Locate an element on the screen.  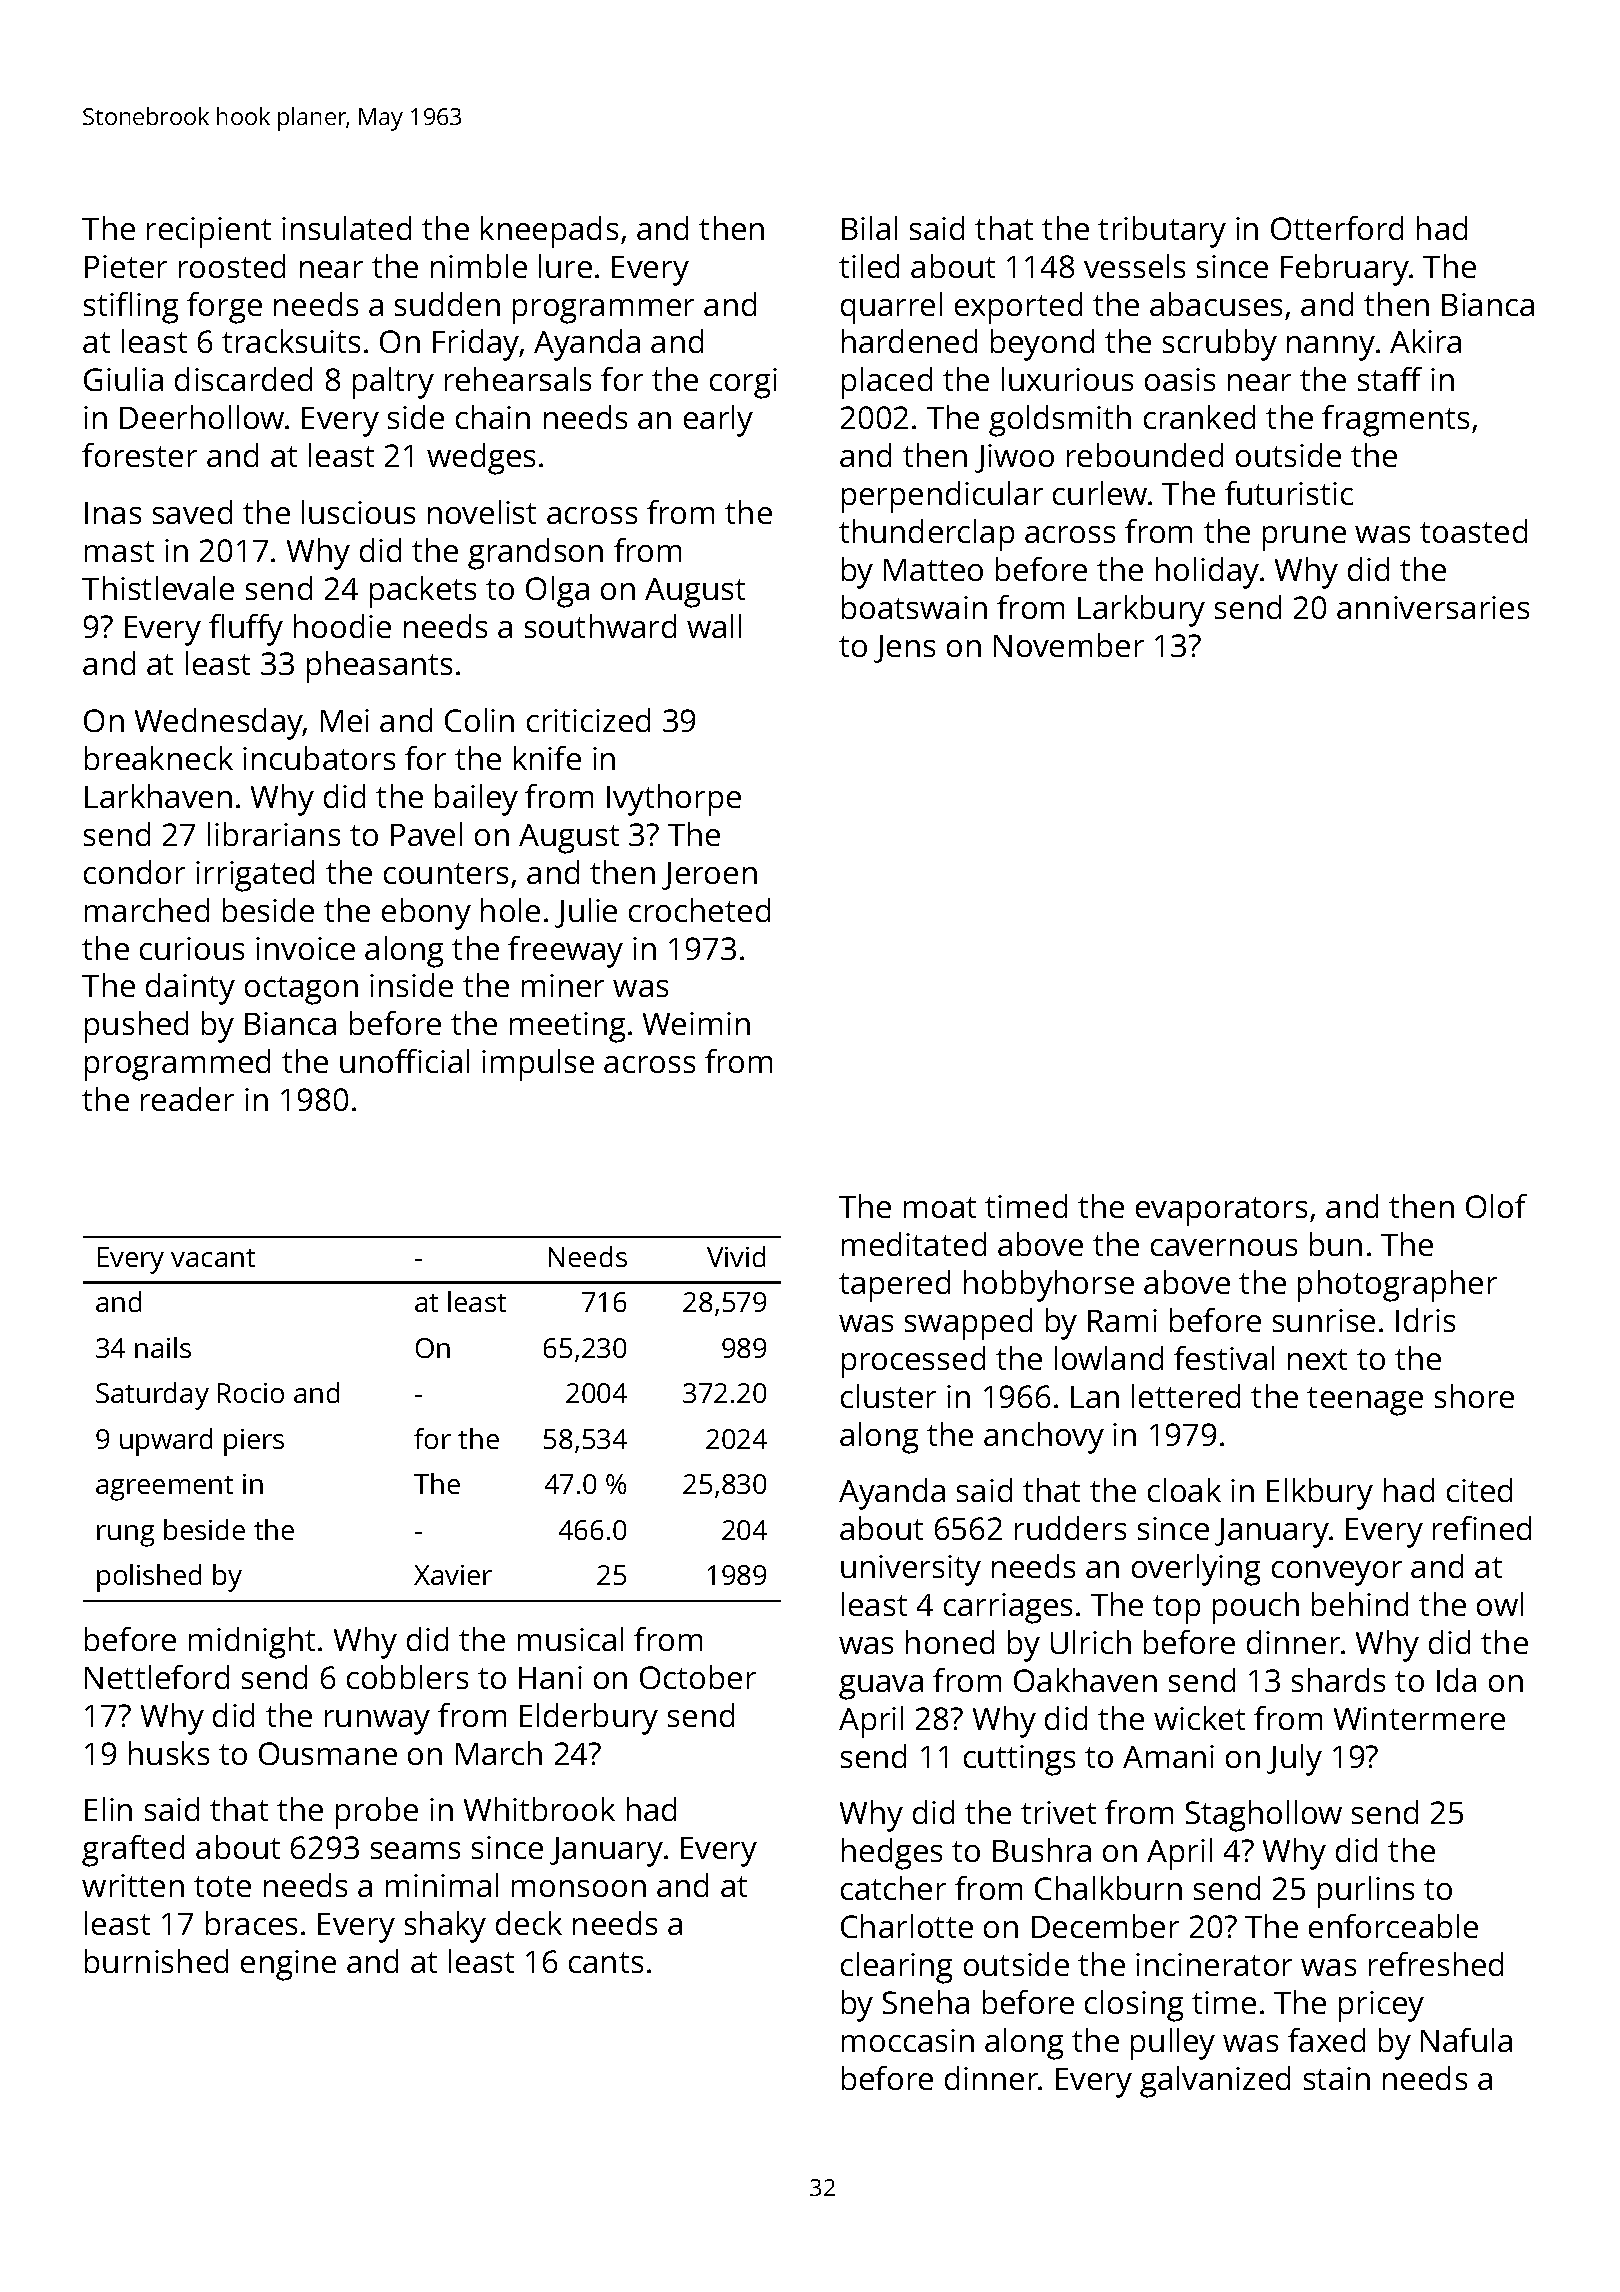
Otterford is located at coordinates (1337, 228).
